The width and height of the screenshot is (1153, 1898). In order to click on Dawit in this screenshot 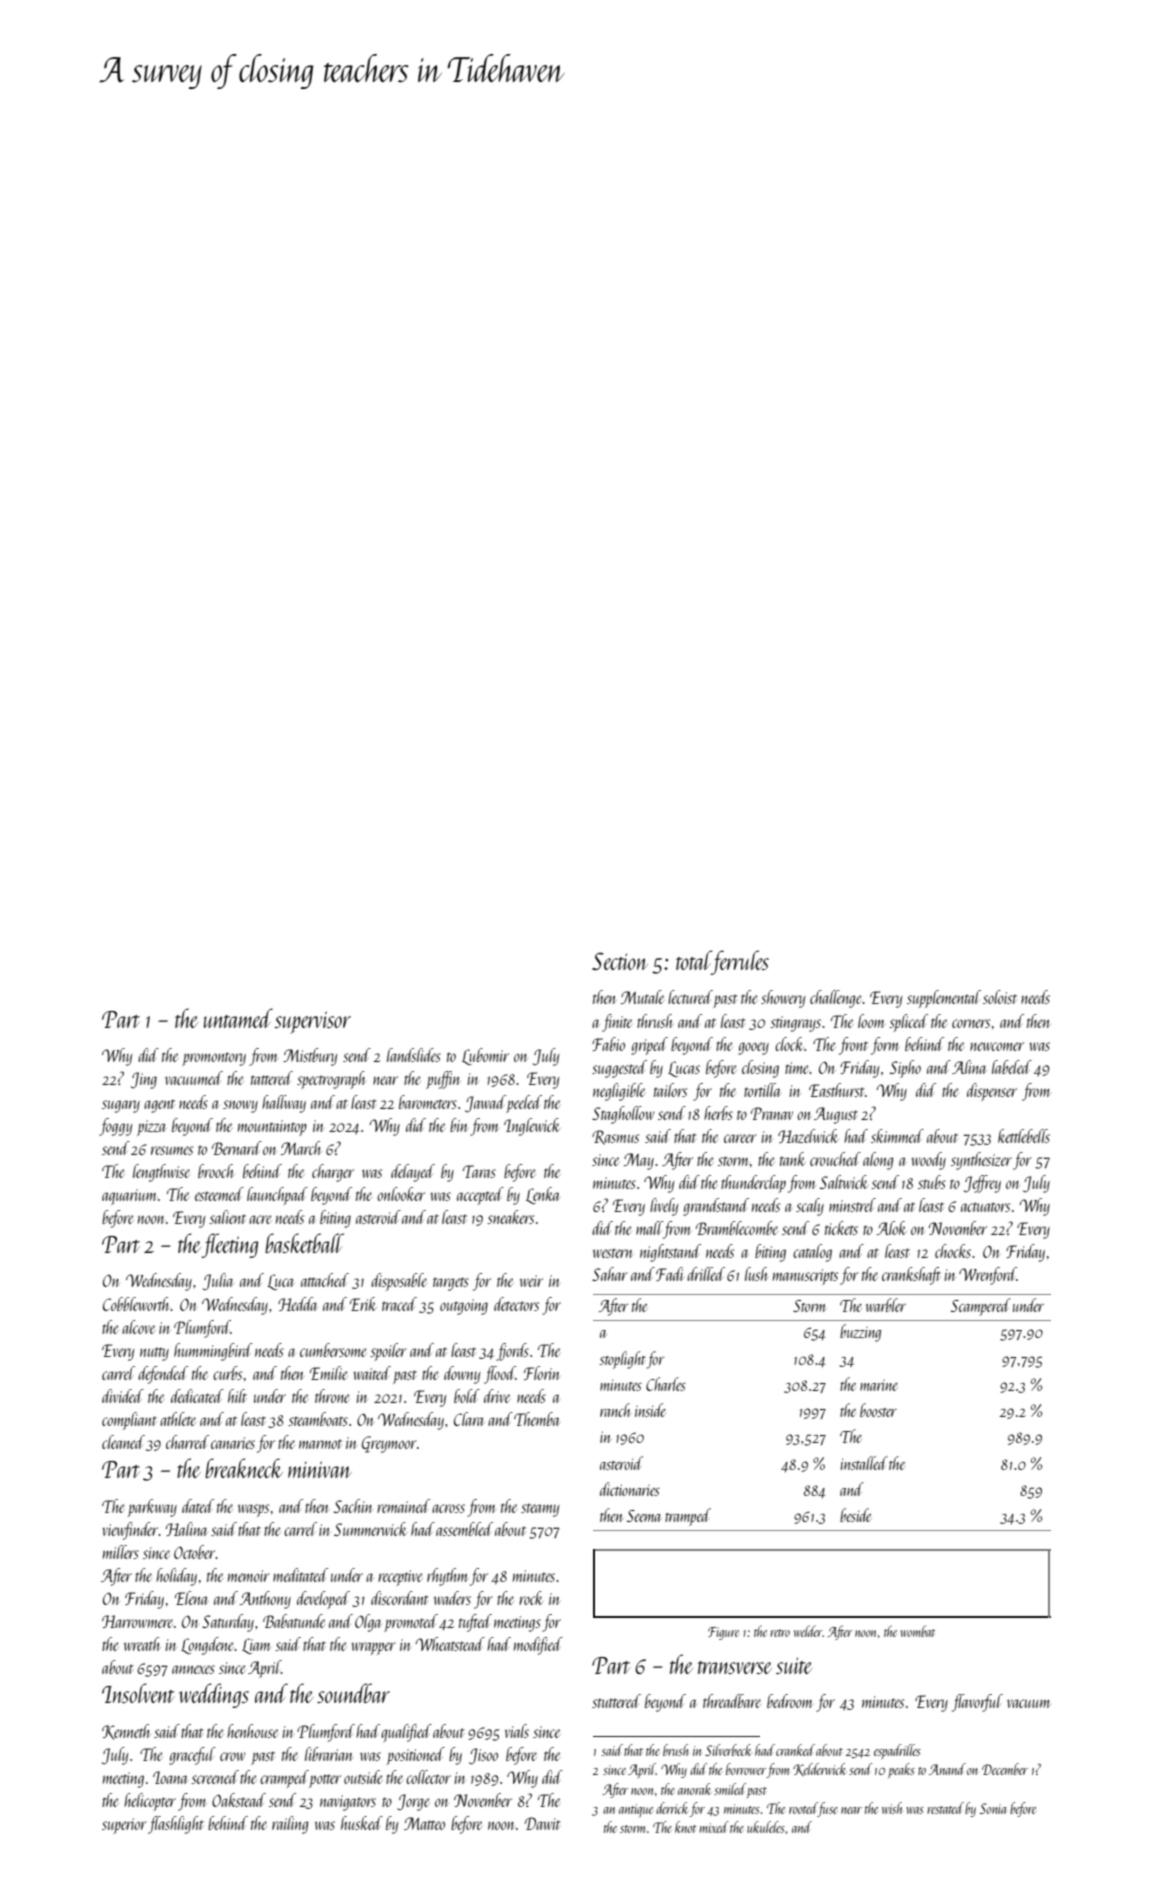, I will do `click(543, 1823)`.
